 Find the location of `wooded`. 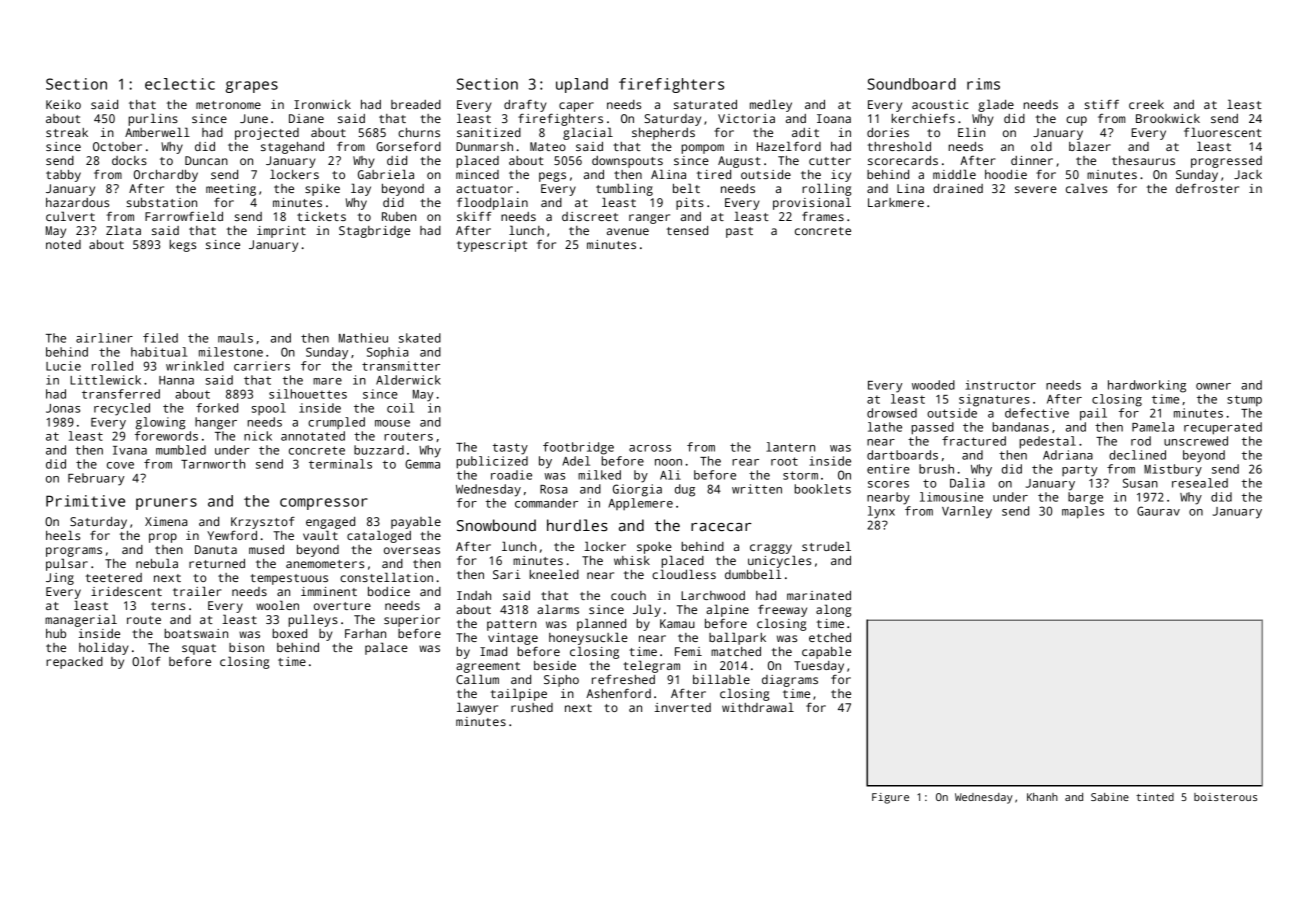

wooded is located at coordinates (933, 385).
